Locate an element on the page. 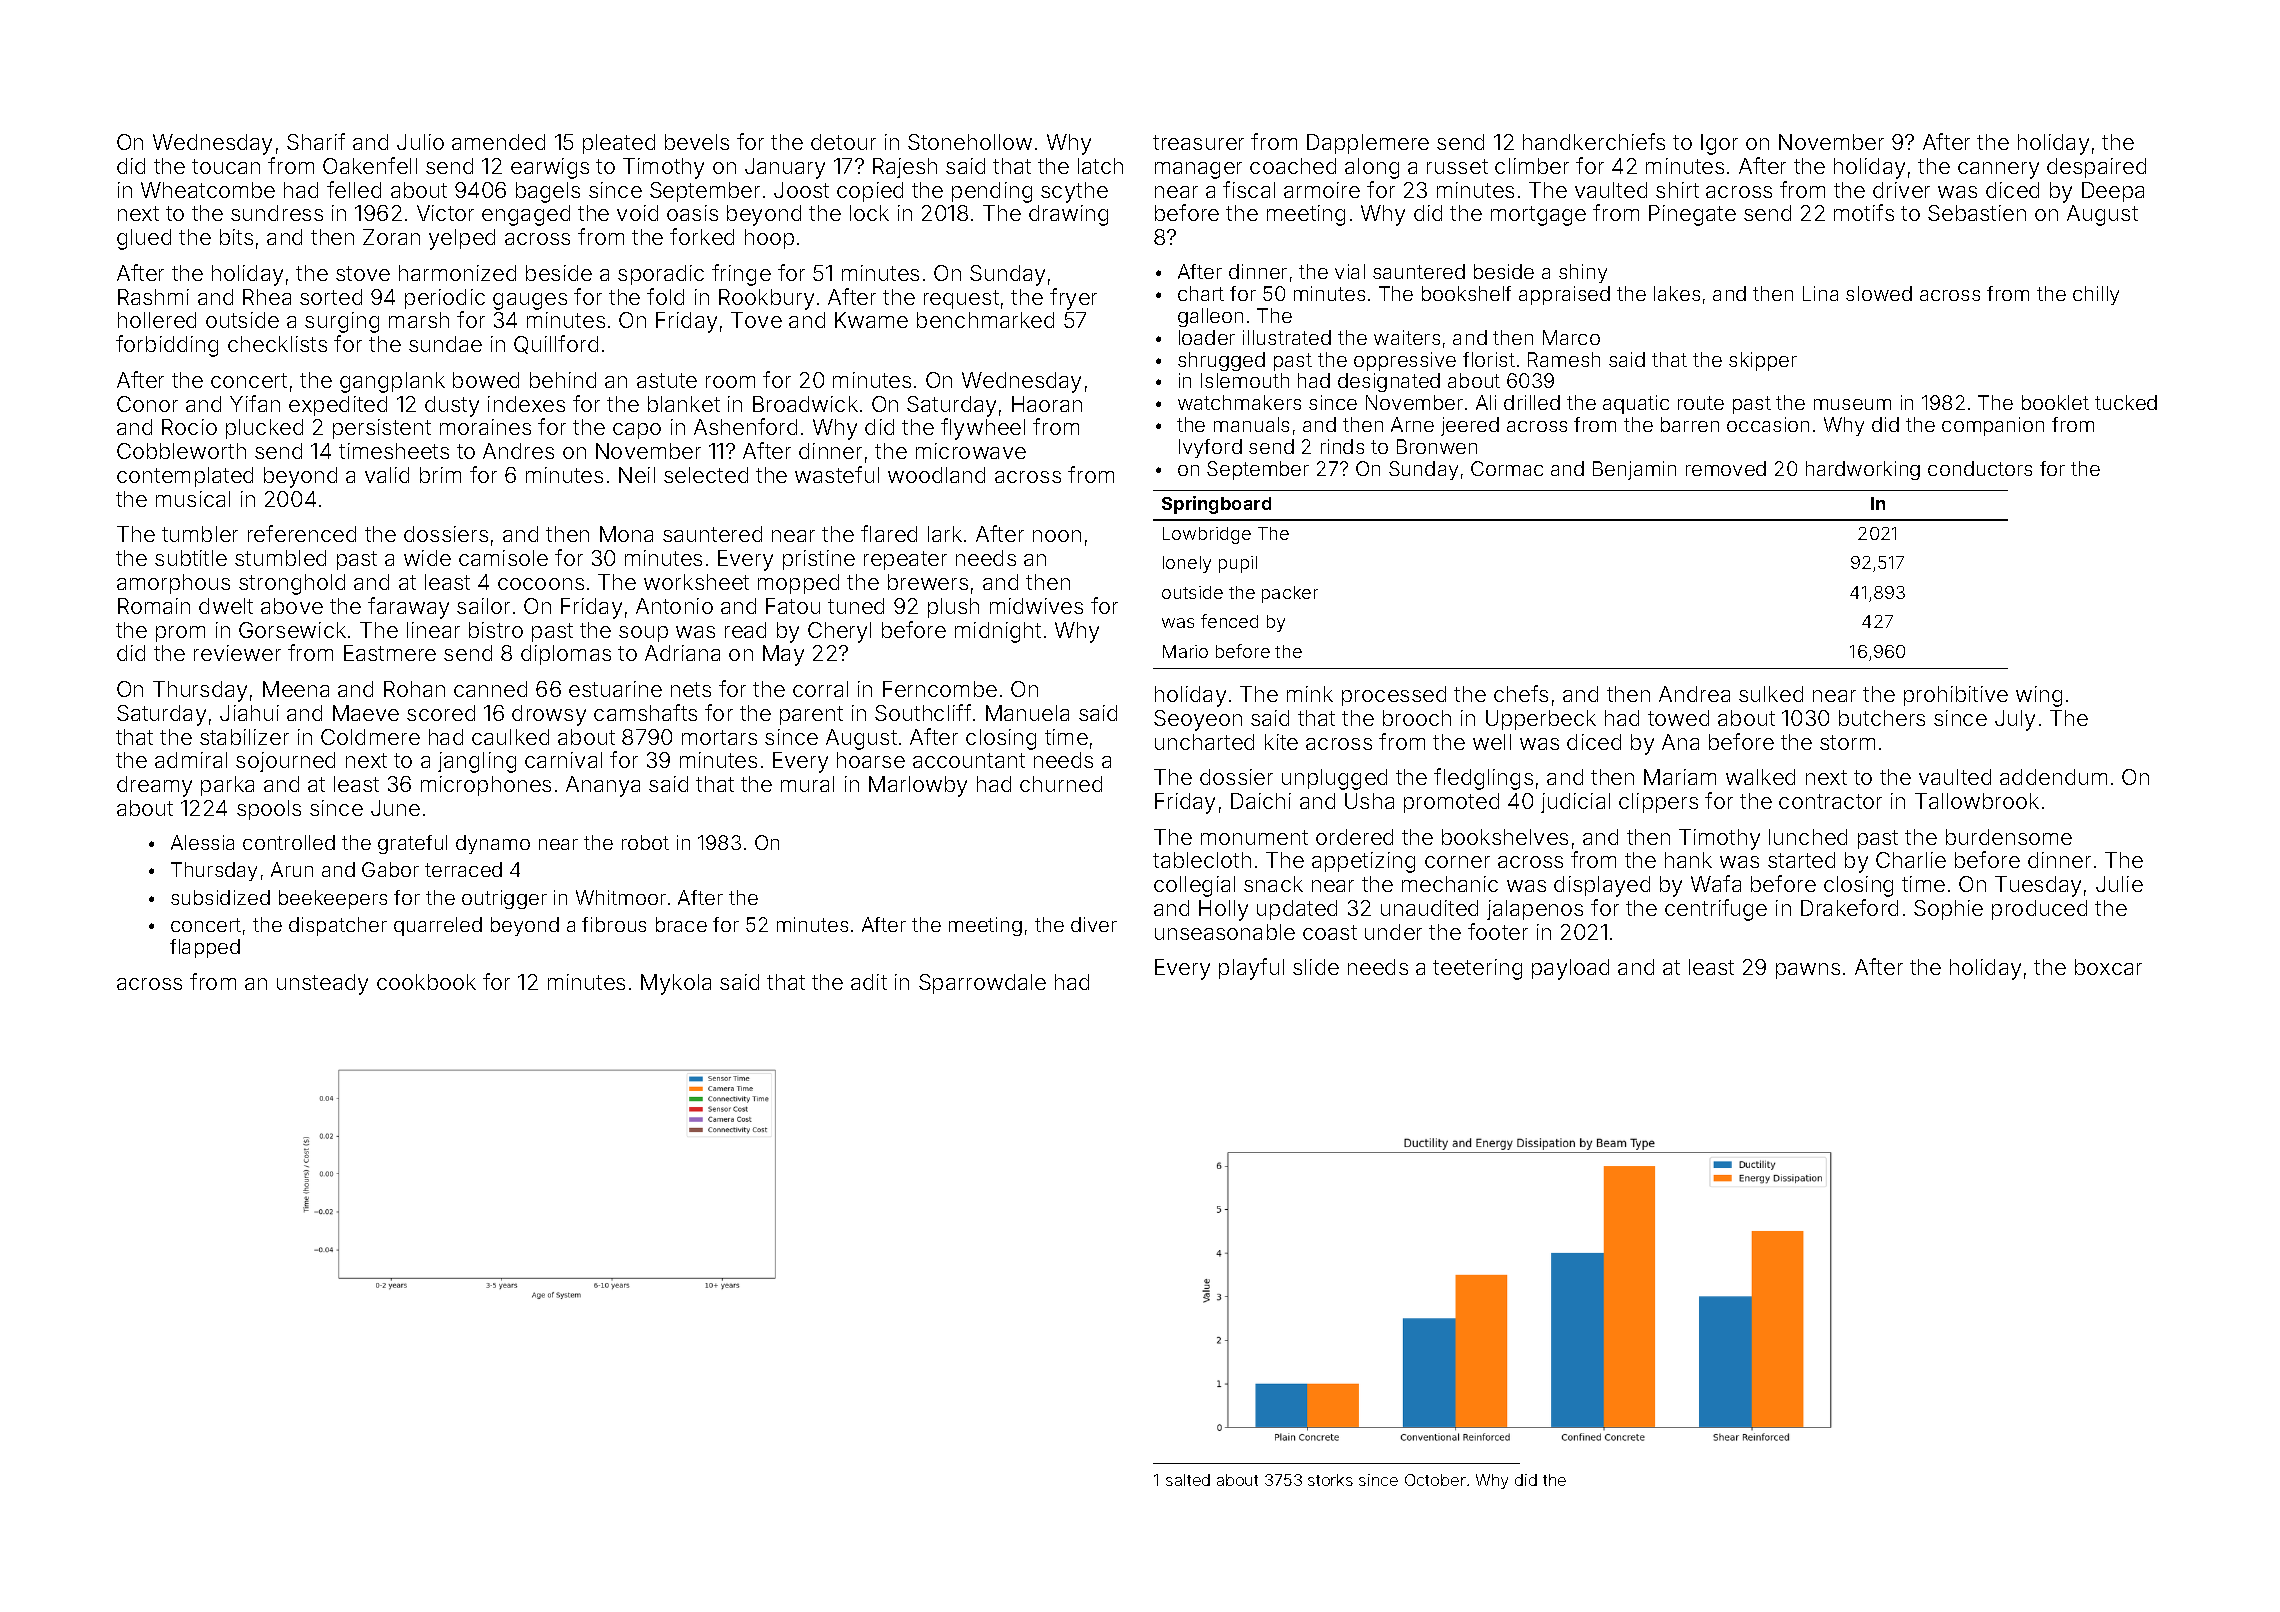 This image has height=1612, width=2280. salted is located at coordinates (1188, 1480).
